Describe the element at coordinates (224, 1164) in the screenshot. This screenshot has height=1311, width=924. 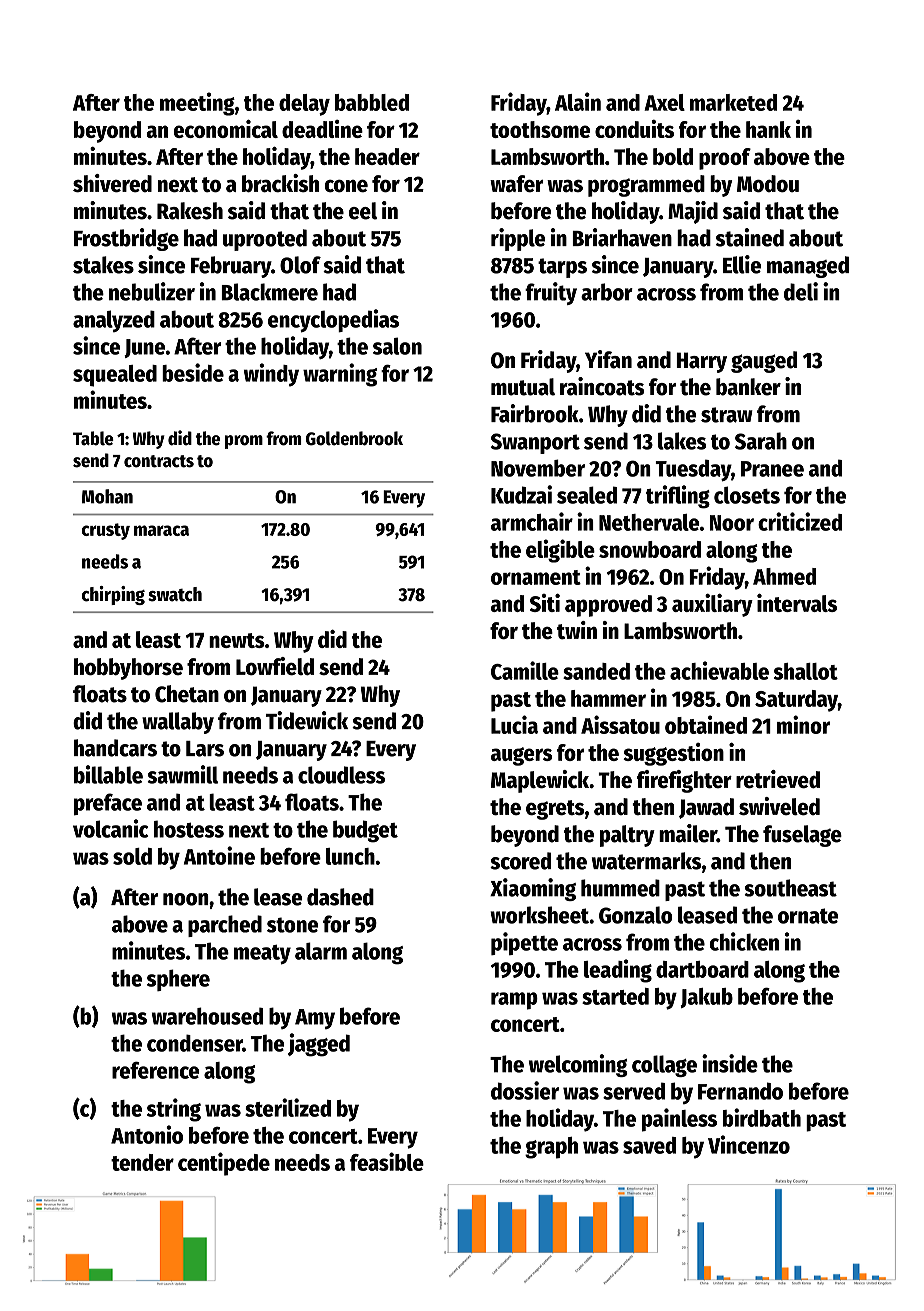
I see `centipede` at that location.
